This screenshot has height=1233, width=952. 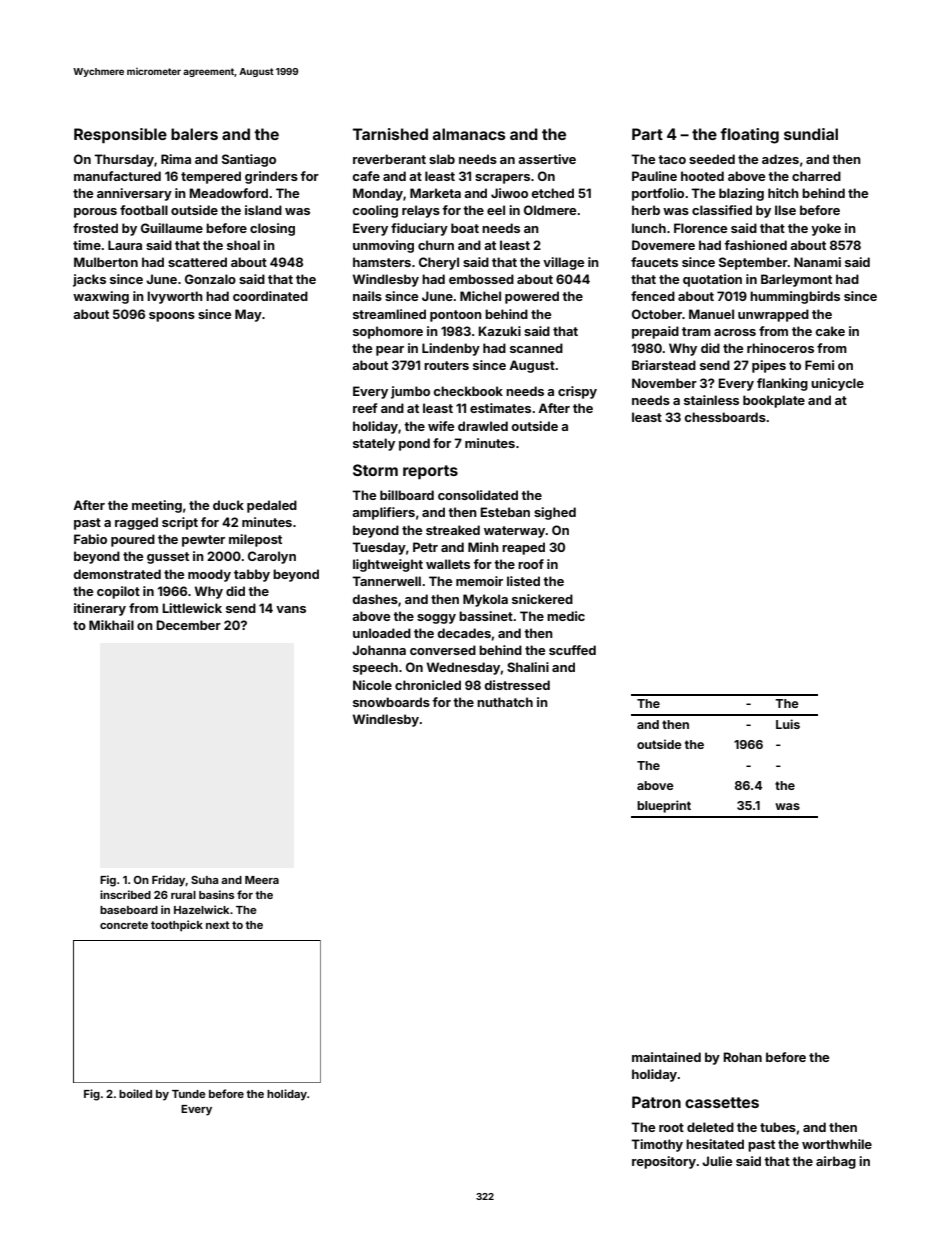 What do you see at coordinates (666, 1057) in the screenshot?
I see `maintained` at bounding box center [666, 1057].
